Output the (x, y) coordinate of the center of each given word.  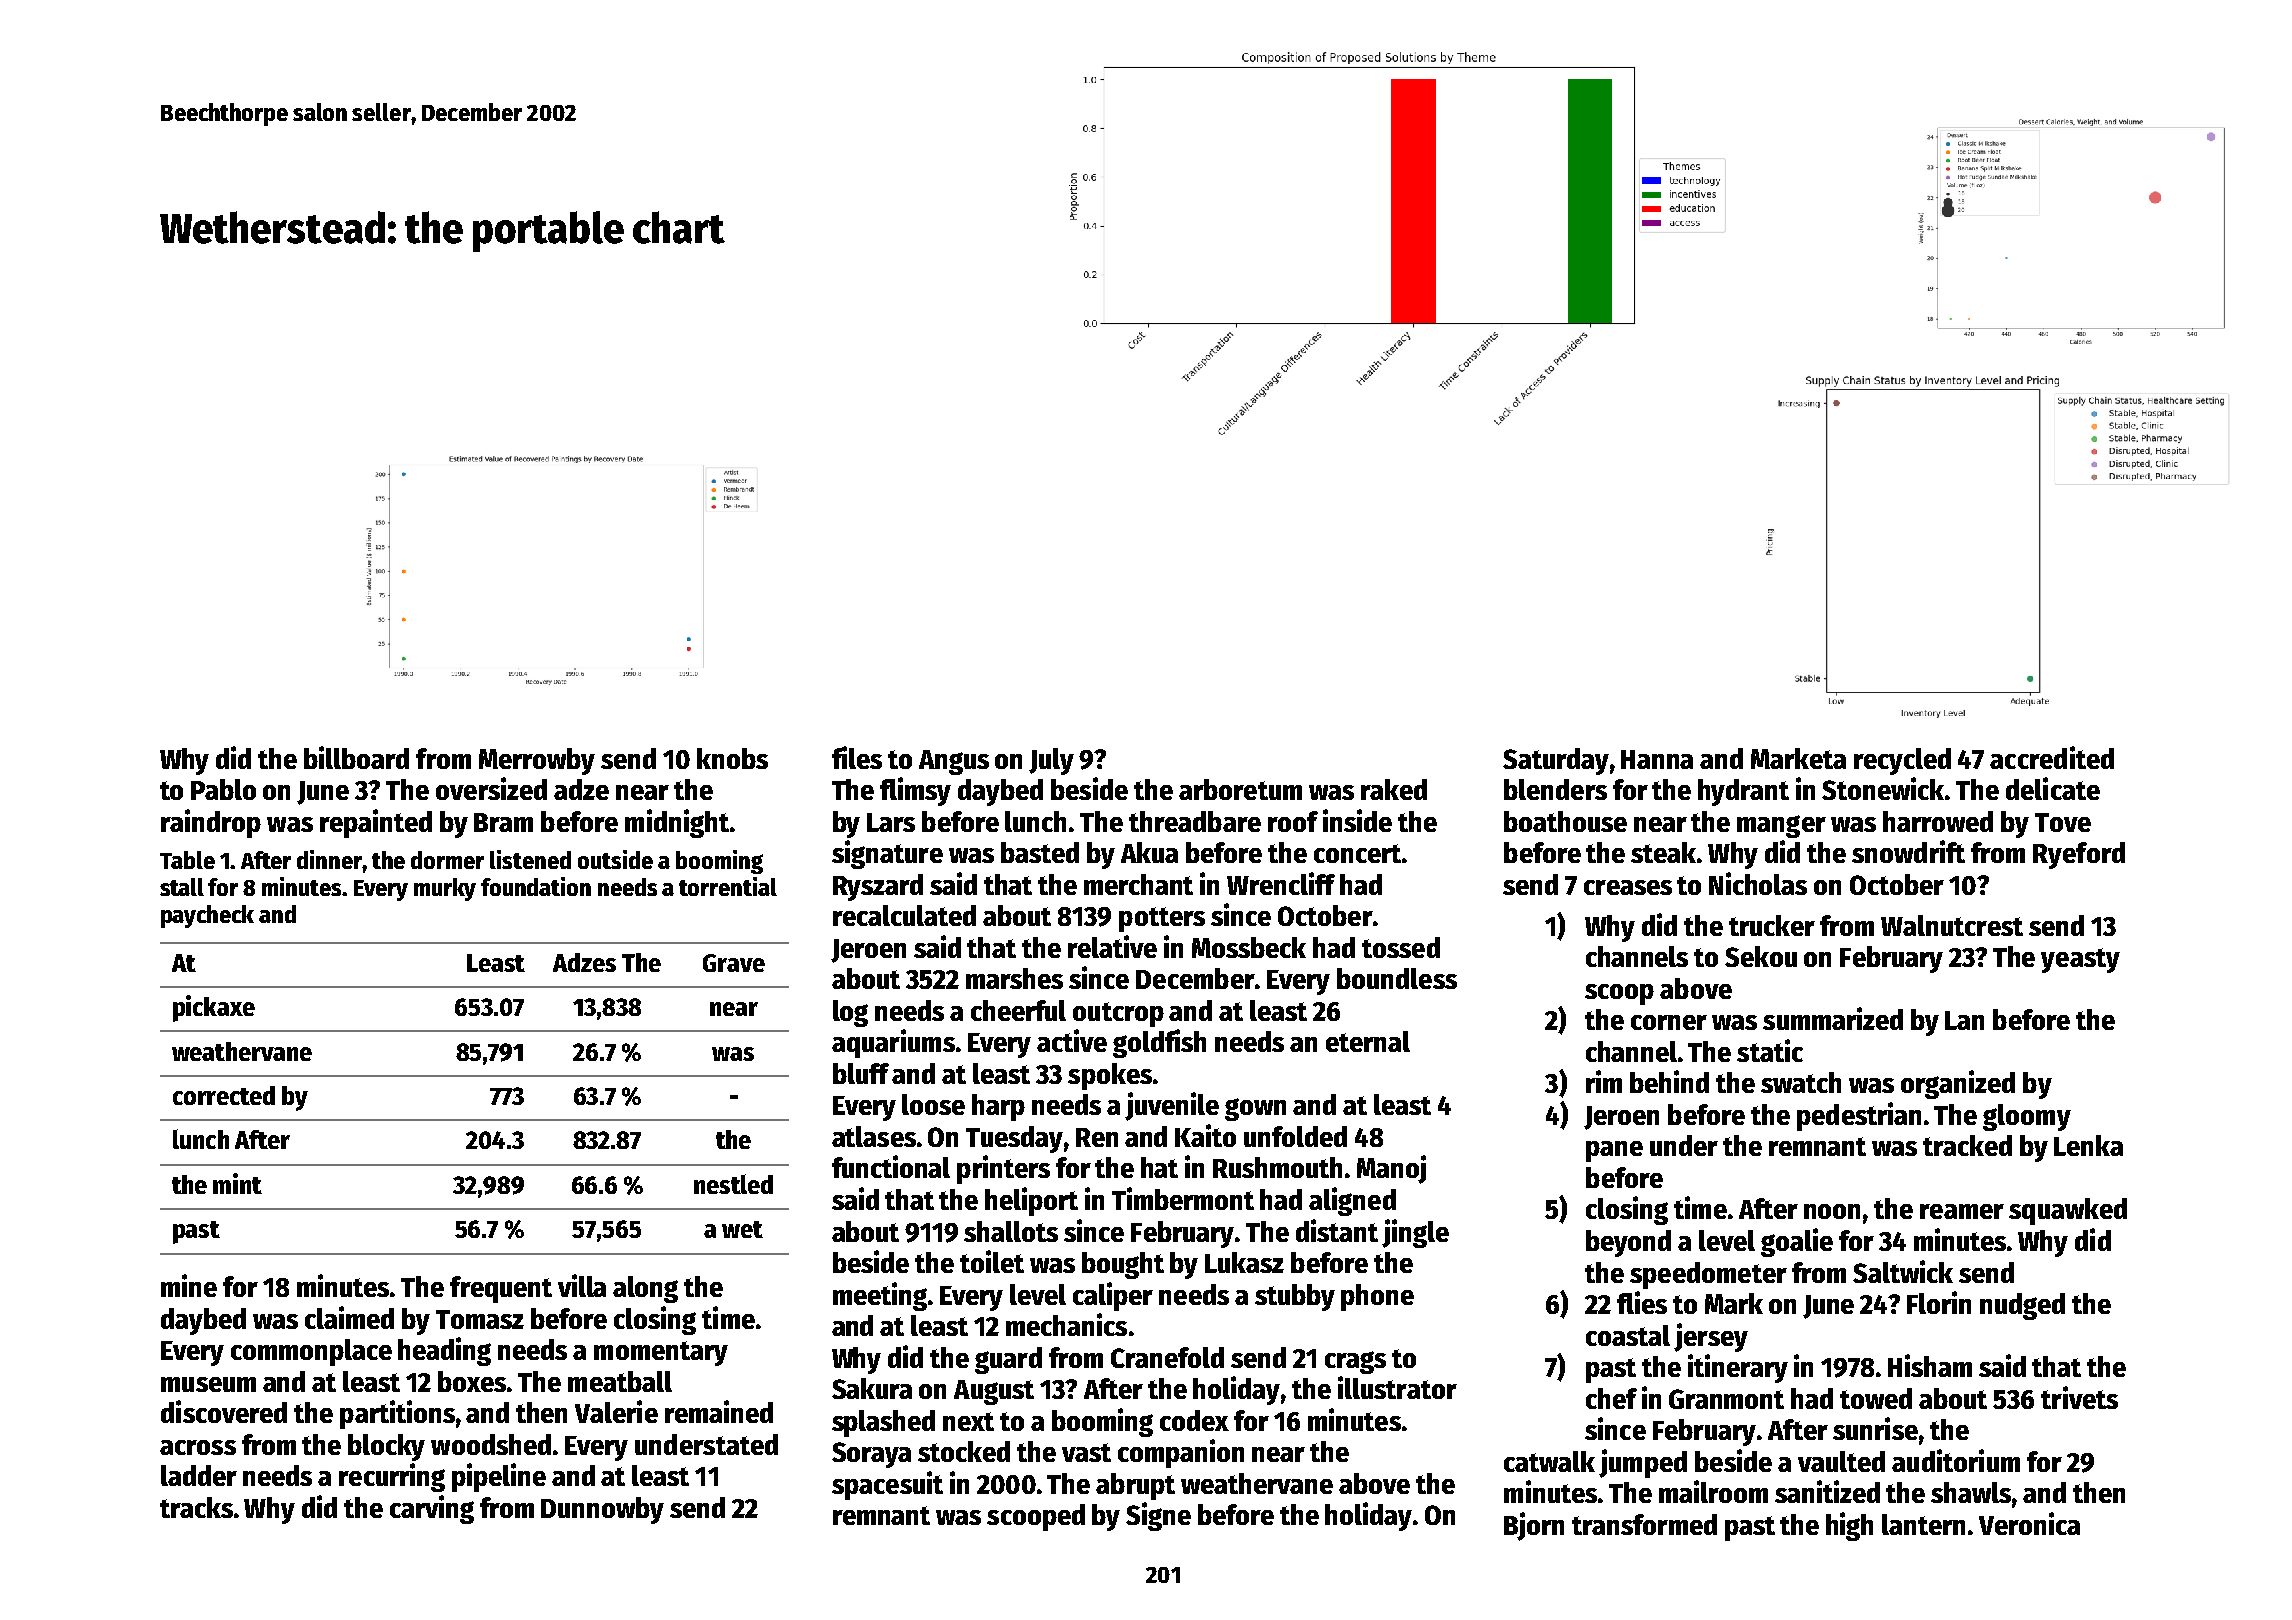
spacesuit (887, 1485)
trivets (2079, 1397)
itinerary (1738, 1368)
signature (887, 854)
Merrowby (537, 761)
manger (1781, 826)
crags (1355, 1362)
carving (432, 1509)
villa (582, 1285)
